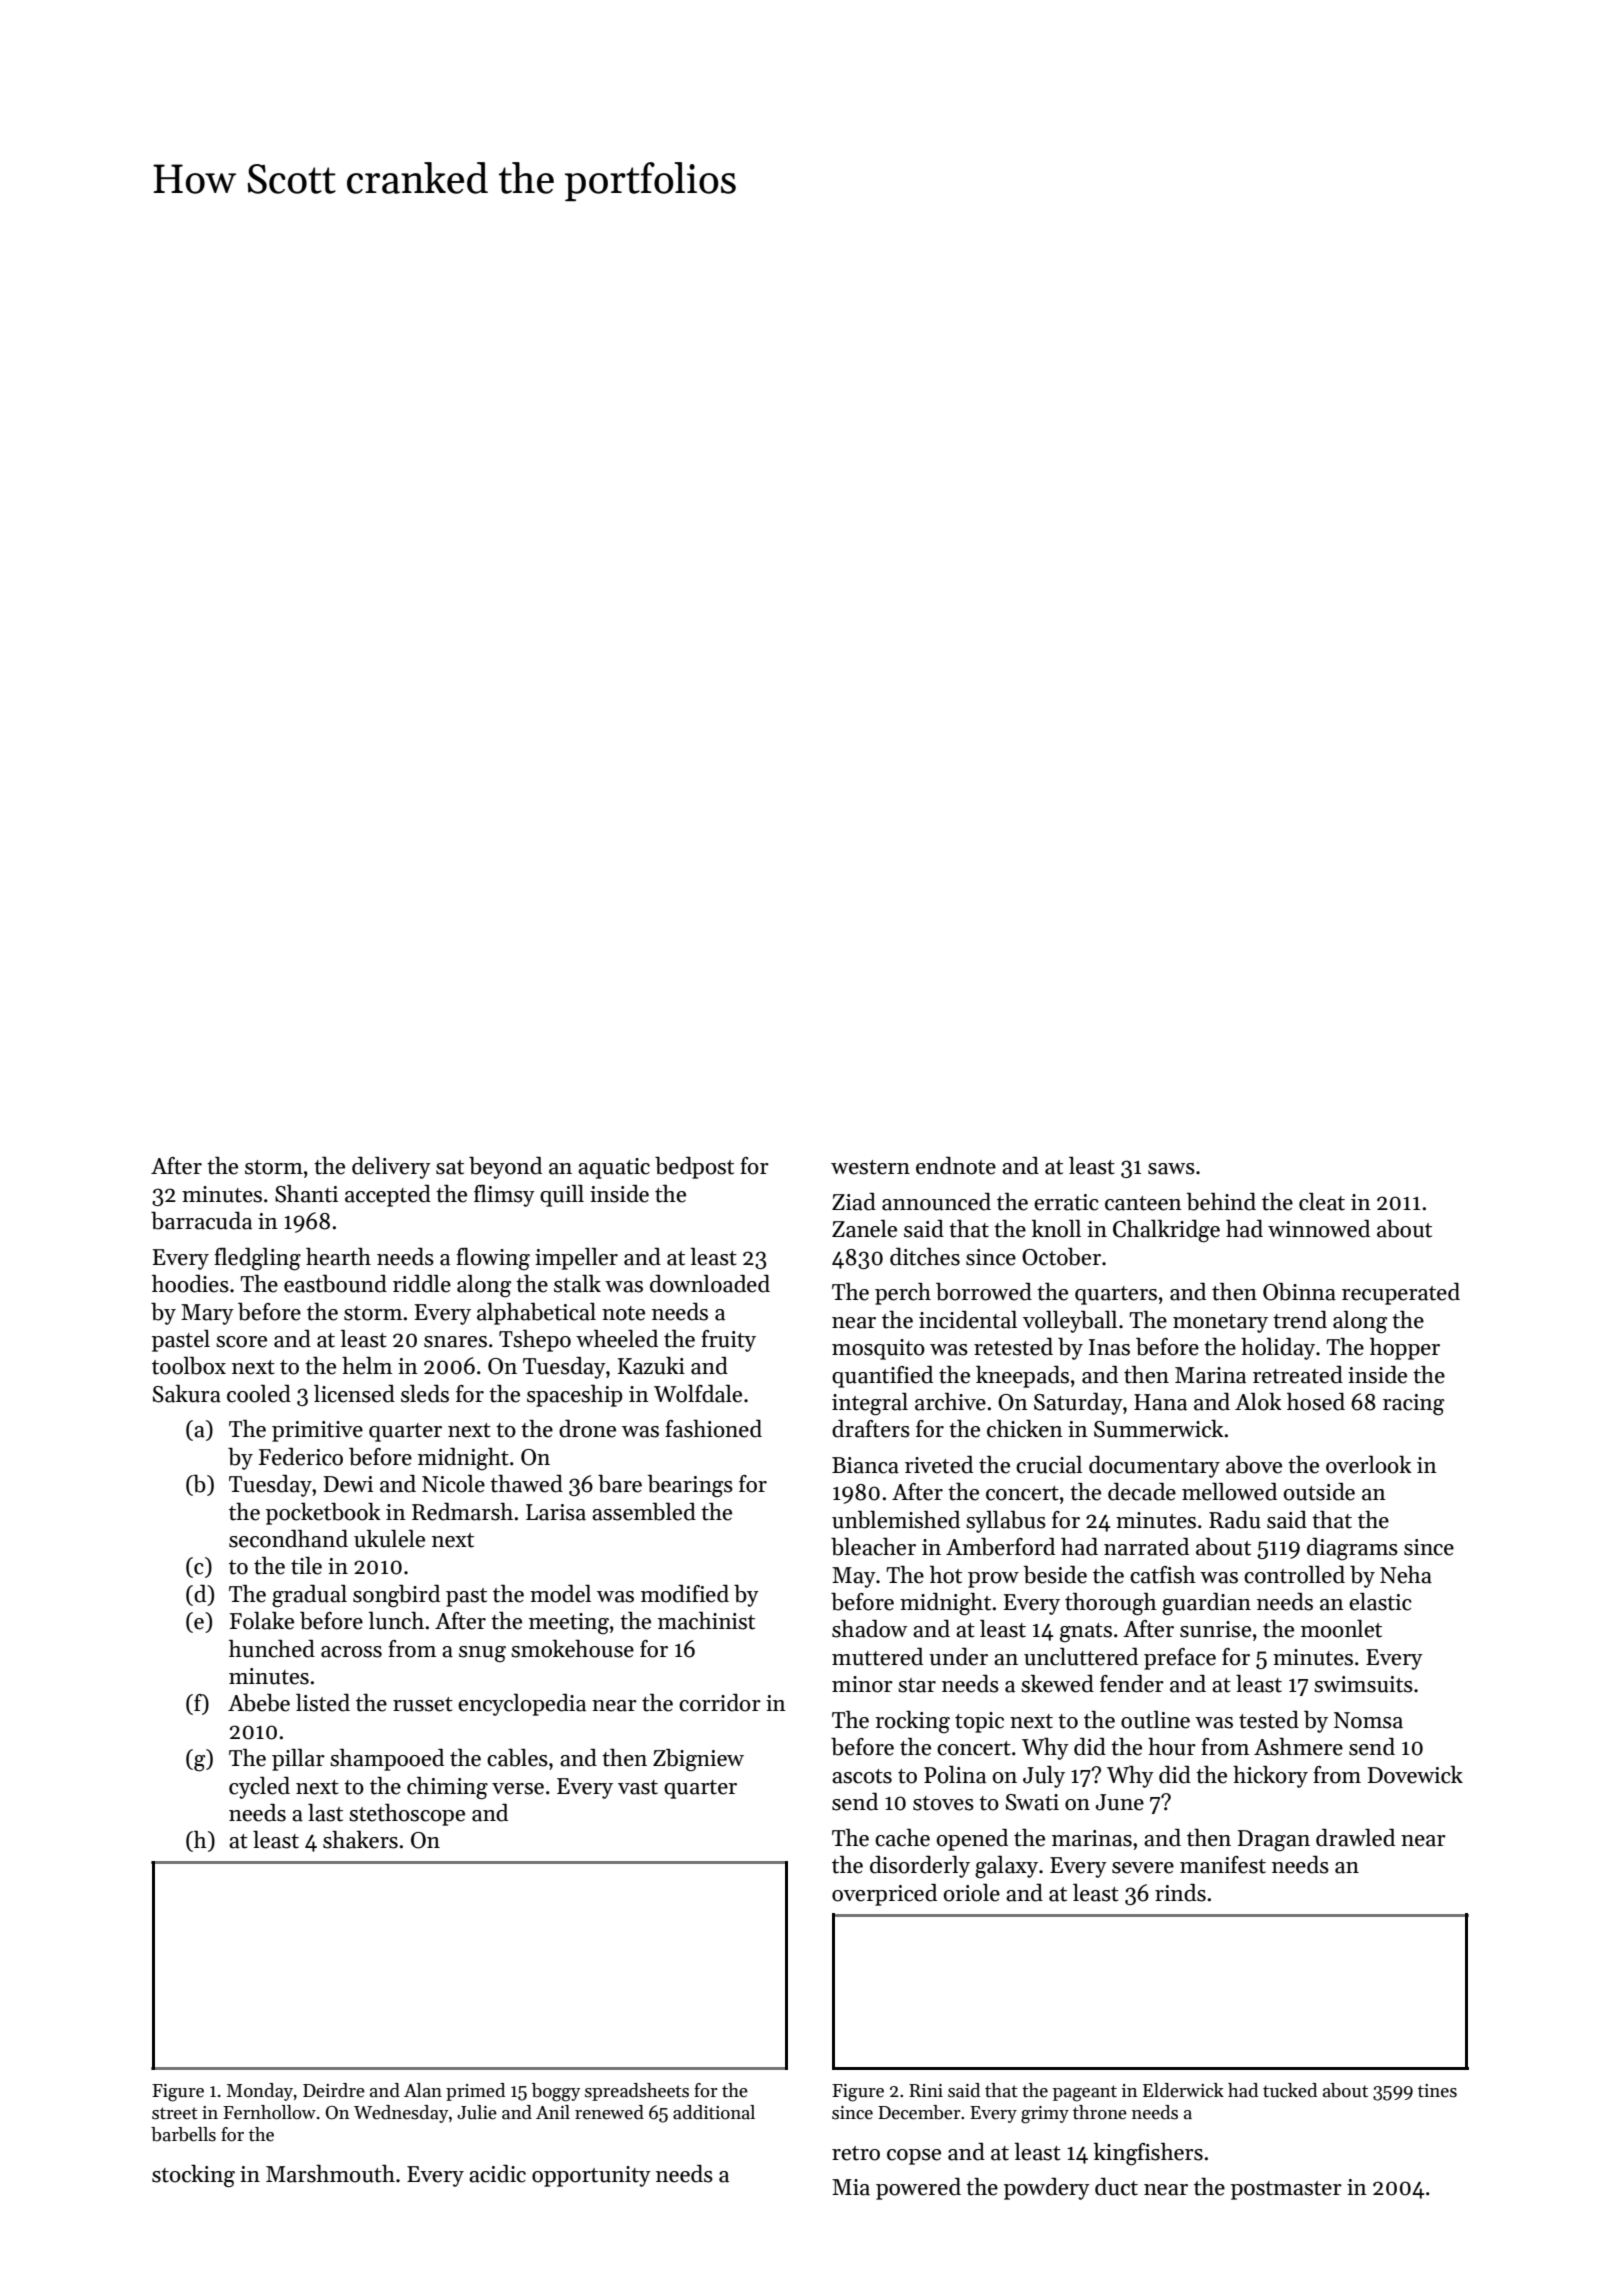  Describe the element at coordinates (1405, 1349) in the page. I see `hopper` at that location.
